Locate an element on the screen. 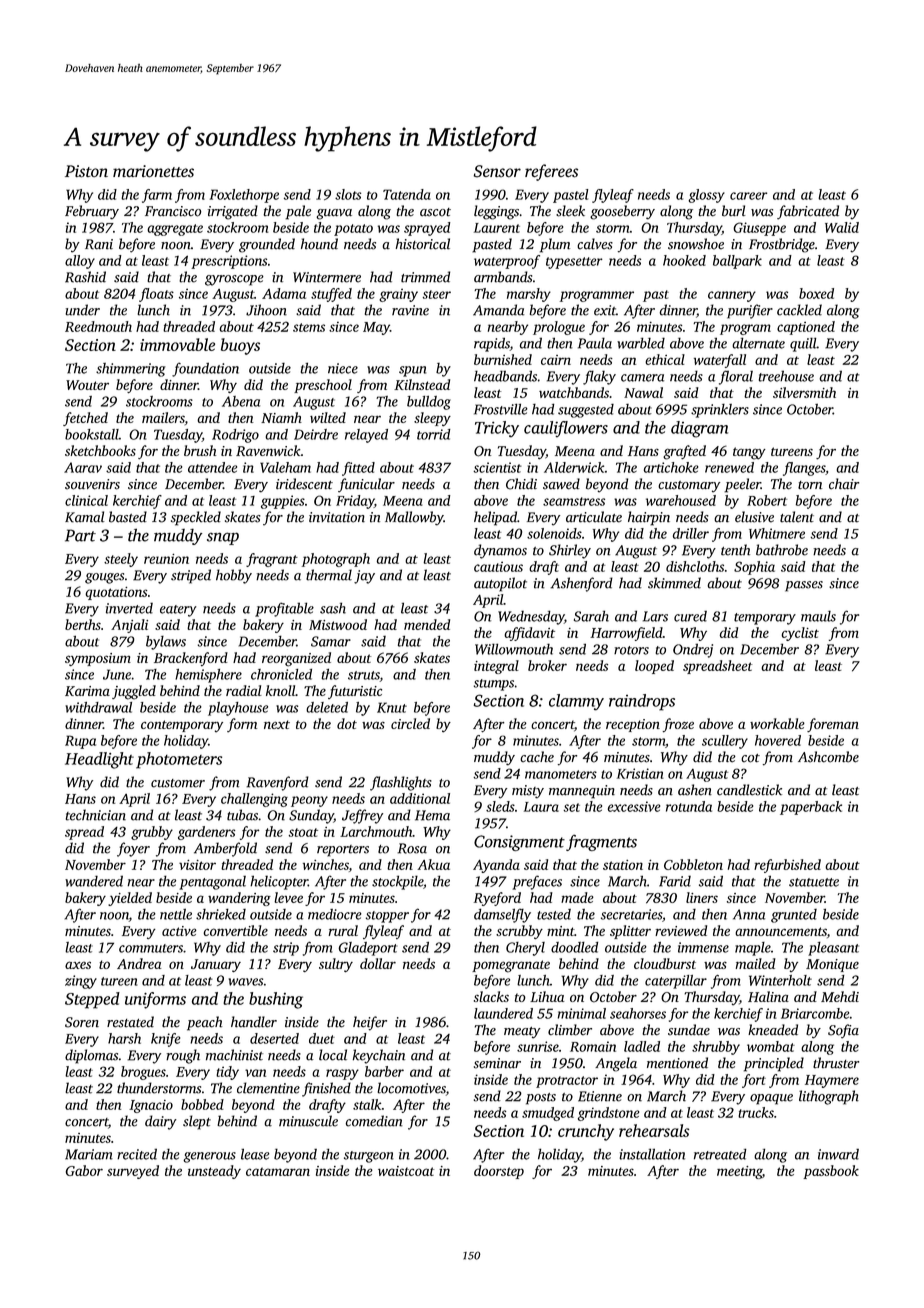 The height and width of the screenshot is (1308, 924). plum is located at coordinates (555, 245).
